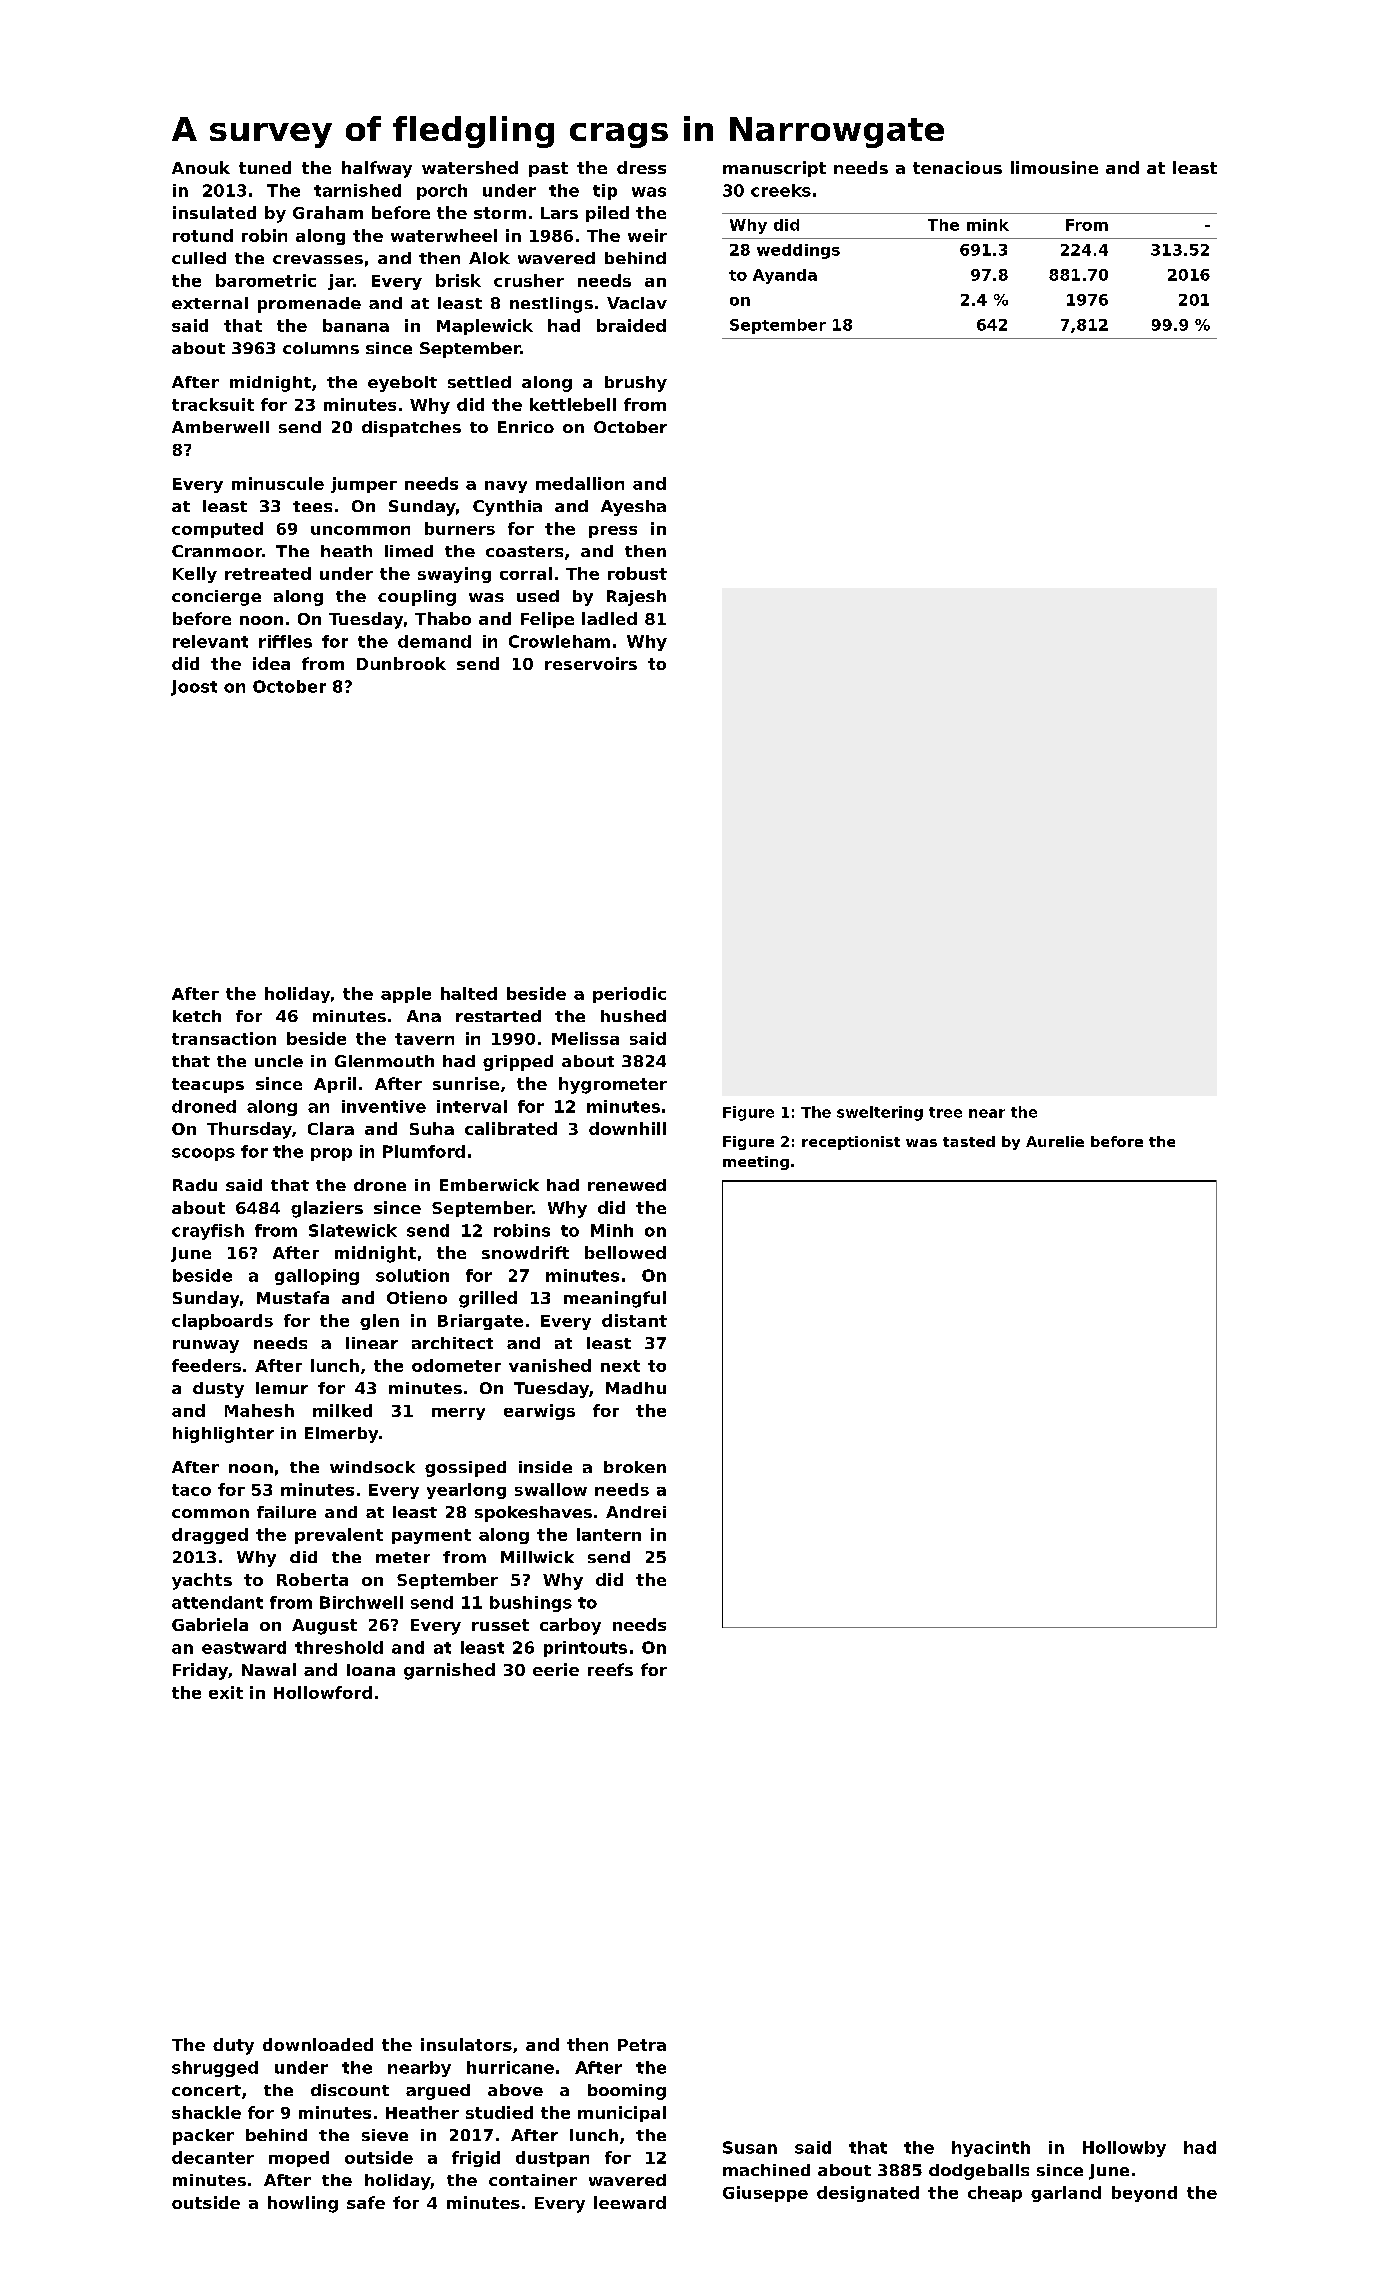 The width and height of the screenshot is (1389, 2288). What do you see at coordinates (641, 167) in the screenshot?
I see `dress` at bounding box center [641, 167].
